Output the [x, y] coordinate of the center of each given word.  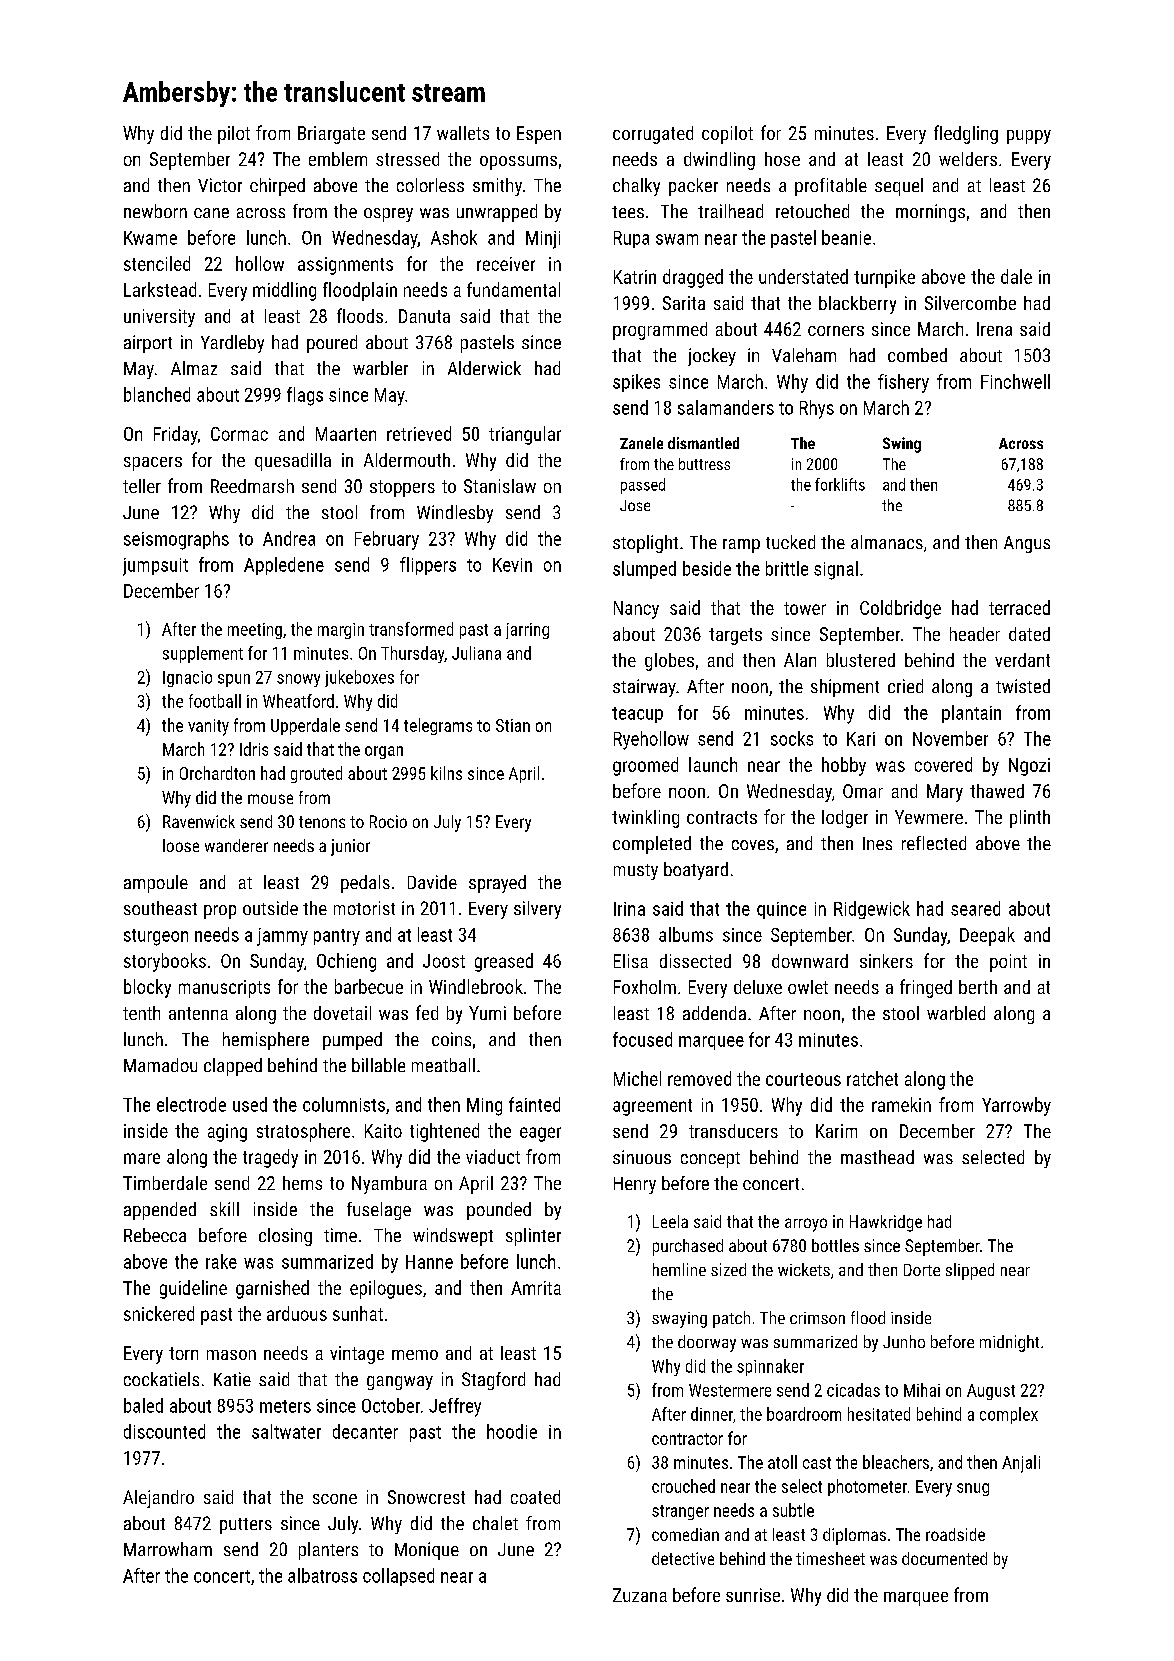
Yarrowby [1016, 1106]
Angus [1027, 544]
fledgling [966, 134]
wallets [463, 133]
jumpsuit [155, 567]
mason [231, 1355]
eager [540, 1134]
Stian [513, 725]
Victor [220, 185]
